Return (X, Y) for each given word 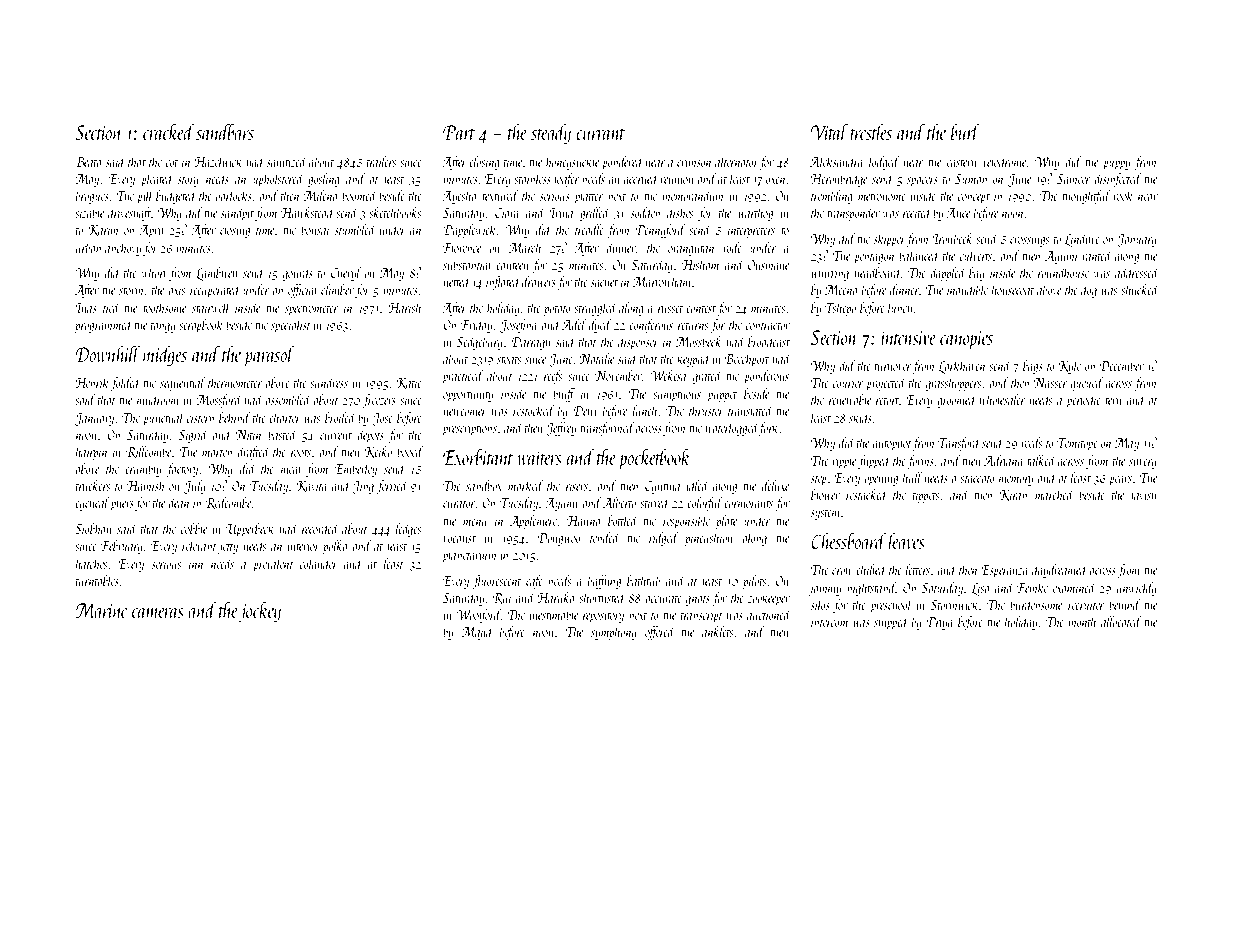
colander (319, 563)
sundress (329, 382)
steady (551, 133)
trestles (871, 131)
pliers (122, 504)
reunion (677, 179)
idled (697, 485)
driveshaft (130, 214)
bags (1033, 367)
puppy (1116, 165)
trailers (382, 161)
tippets (926, 497)
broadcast (769, 341)
